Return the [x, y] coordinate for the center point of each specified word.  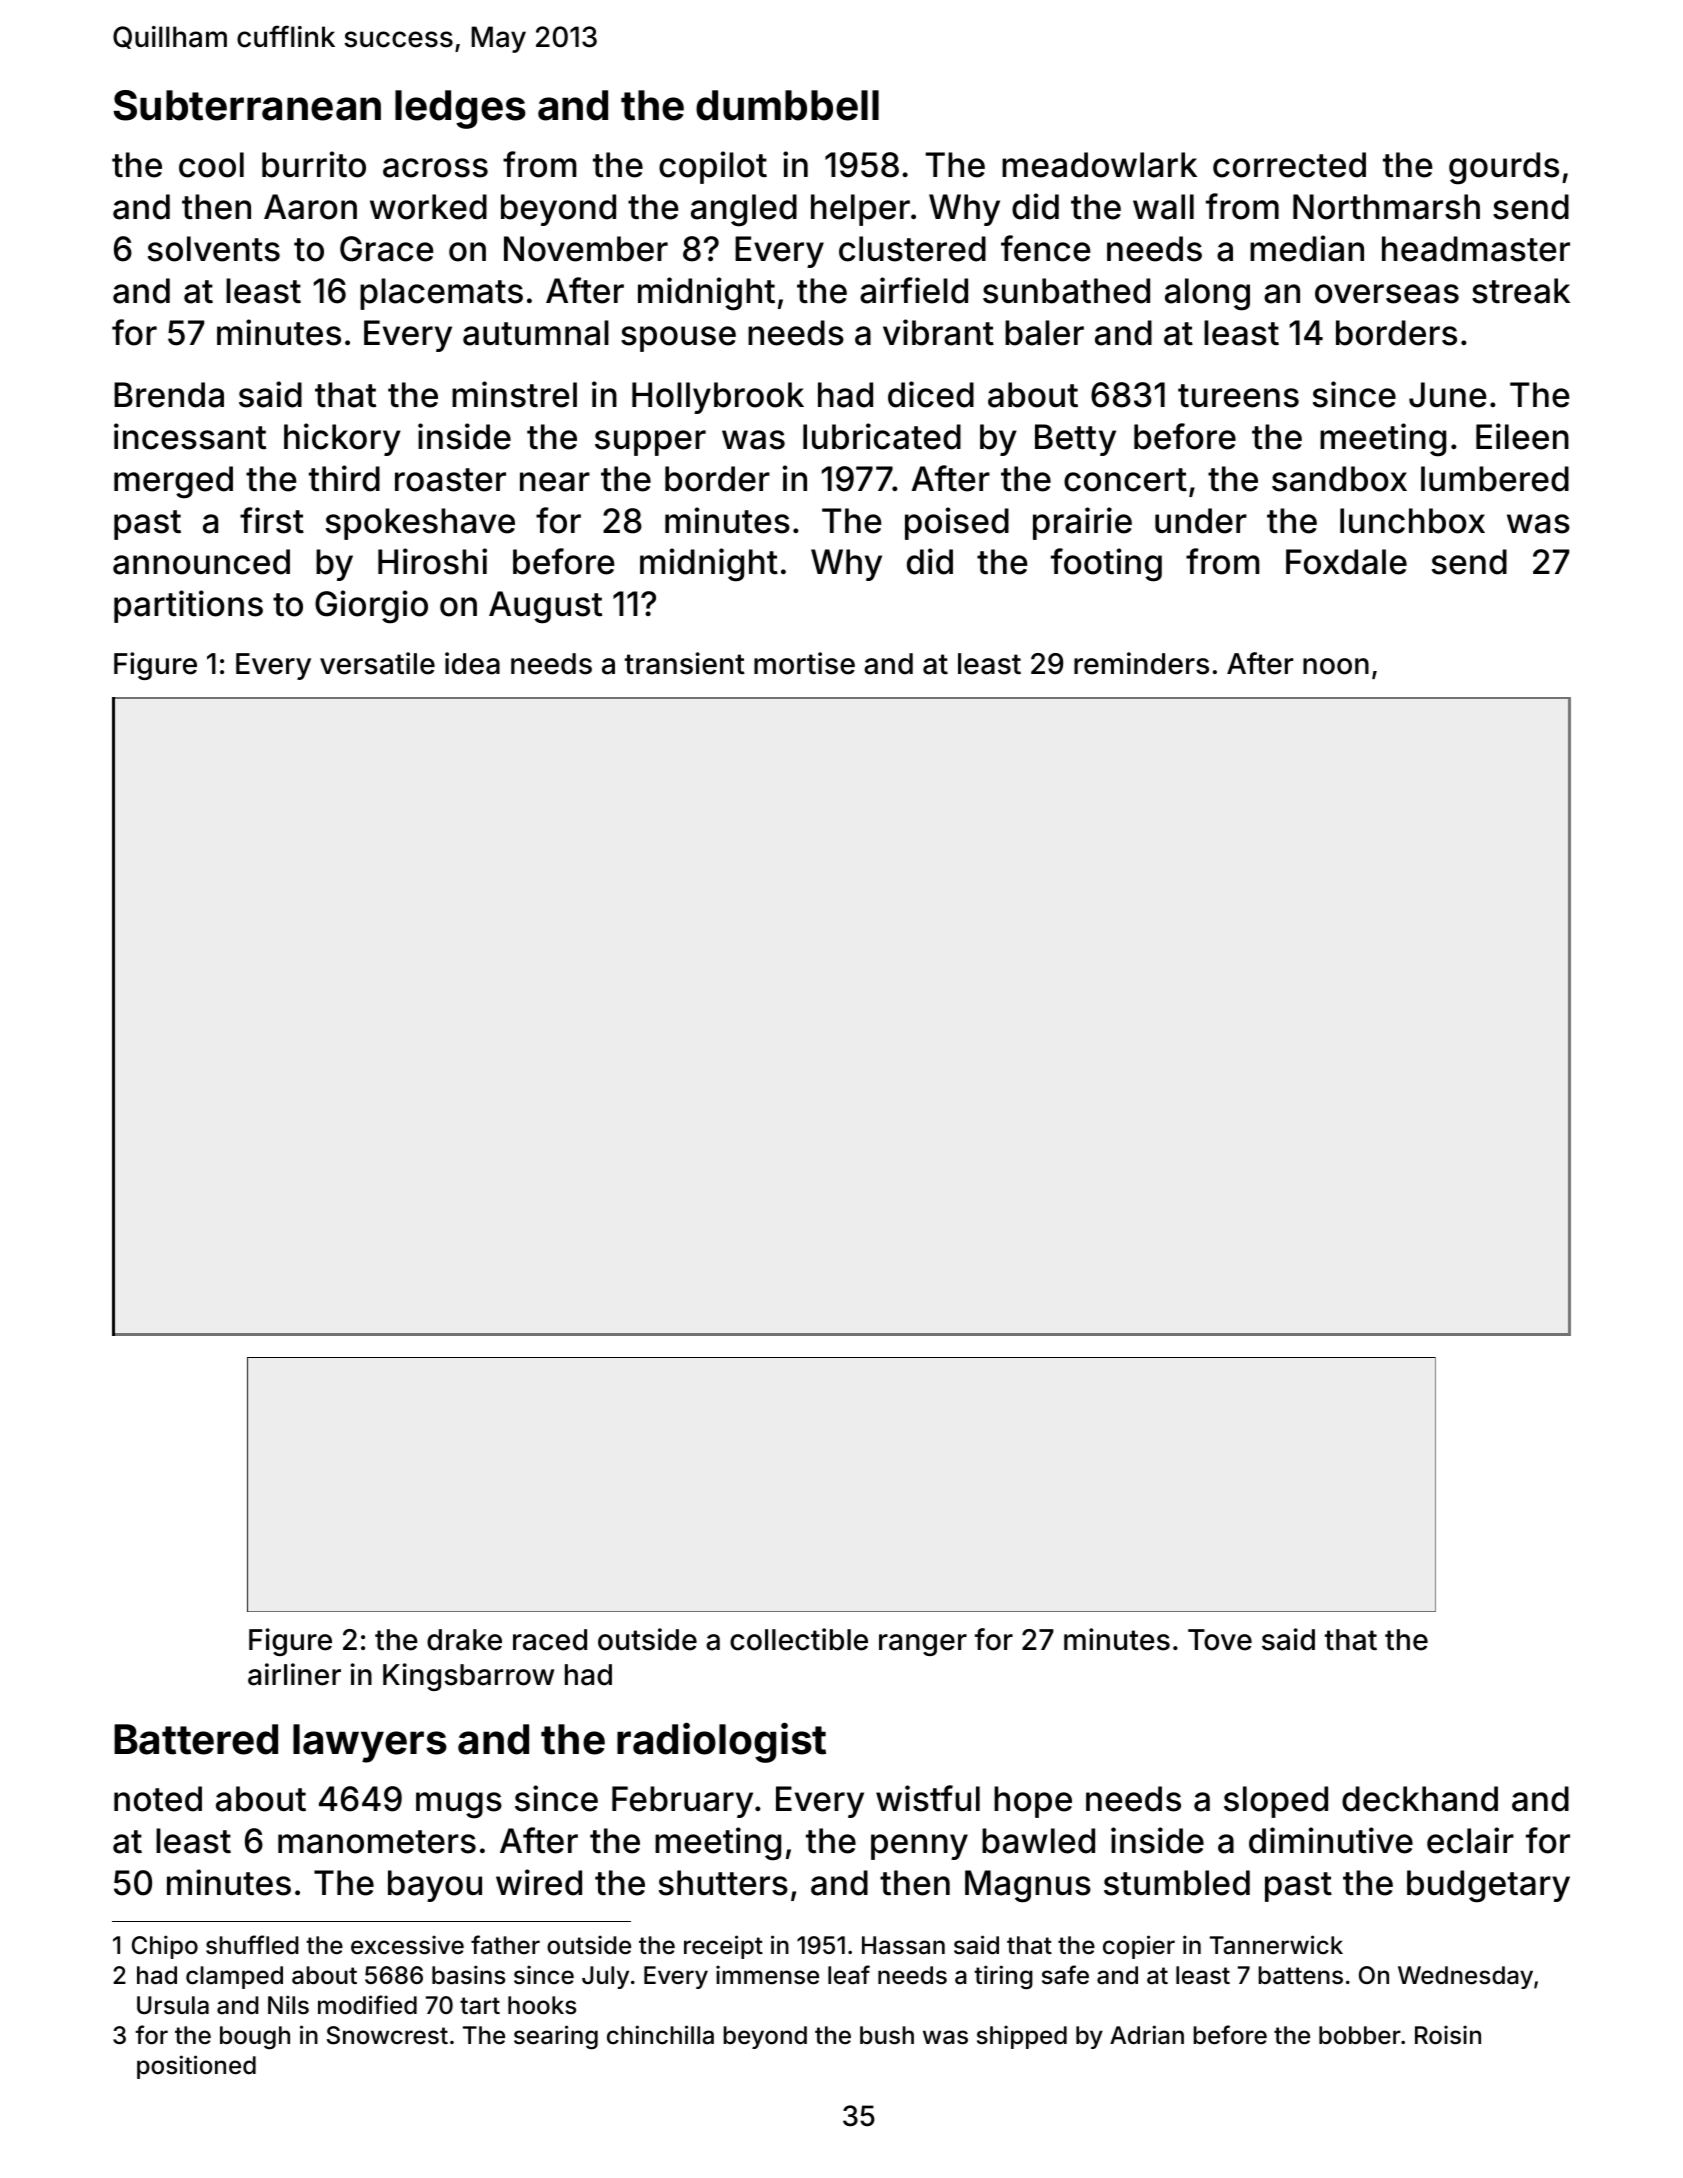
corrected [1289, 165]
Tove [1220, 1640]
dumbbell [787, 105]
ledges [460, 109]
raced [550, 1640]
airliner [294, 1674]
